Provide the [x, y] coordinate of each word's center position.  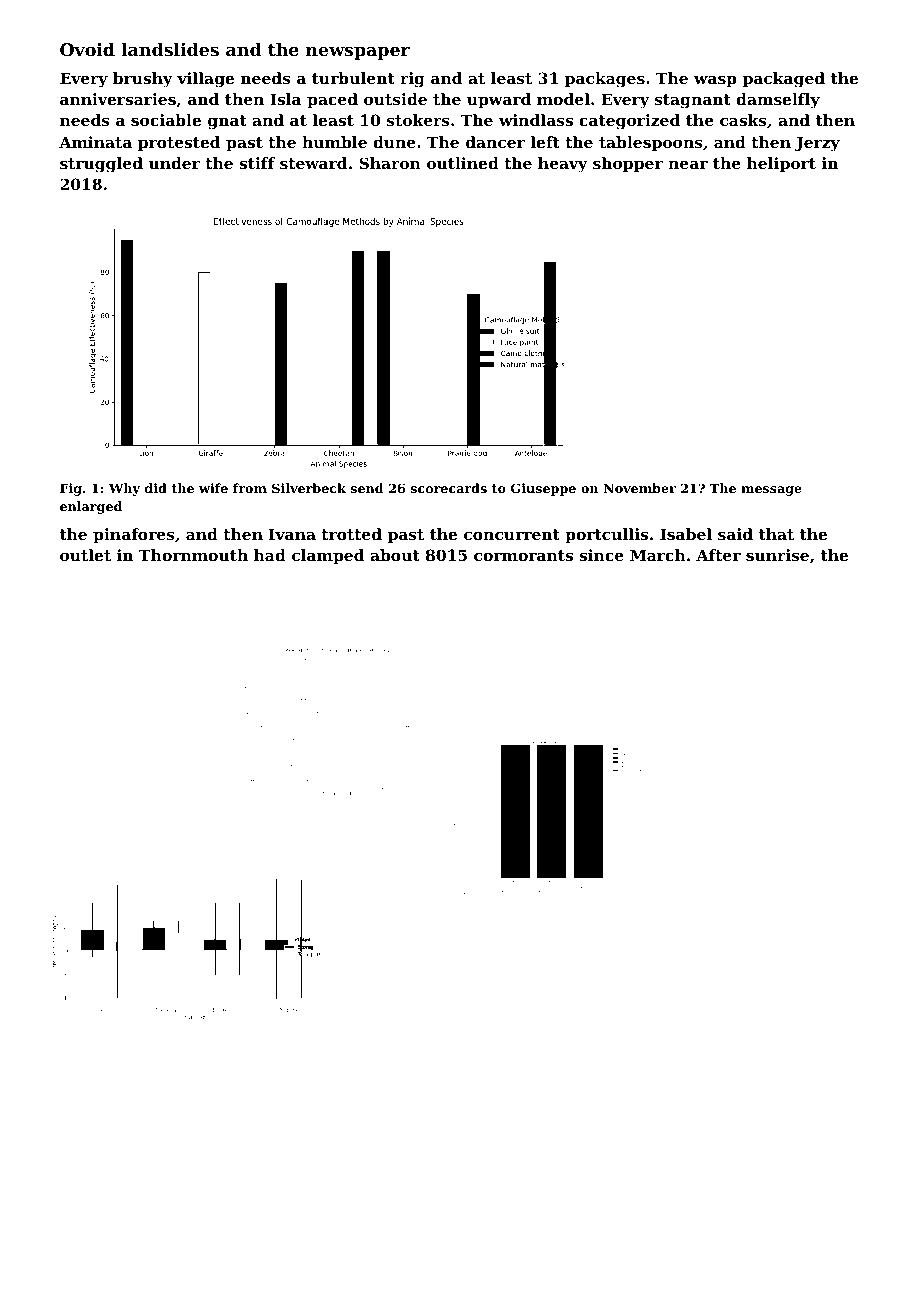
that [776, 534]
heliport [781, 164]
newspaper [358, 53]
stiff [257, 163]
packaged [784, 80]
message [771, 491]
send [367, 488]
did [156, 488]
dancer [495, 142]
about [395, 555]
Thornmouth [193, 555]
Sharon [390, 163]
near [688, 164]
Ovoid [87, 49]
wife [213, 488]
